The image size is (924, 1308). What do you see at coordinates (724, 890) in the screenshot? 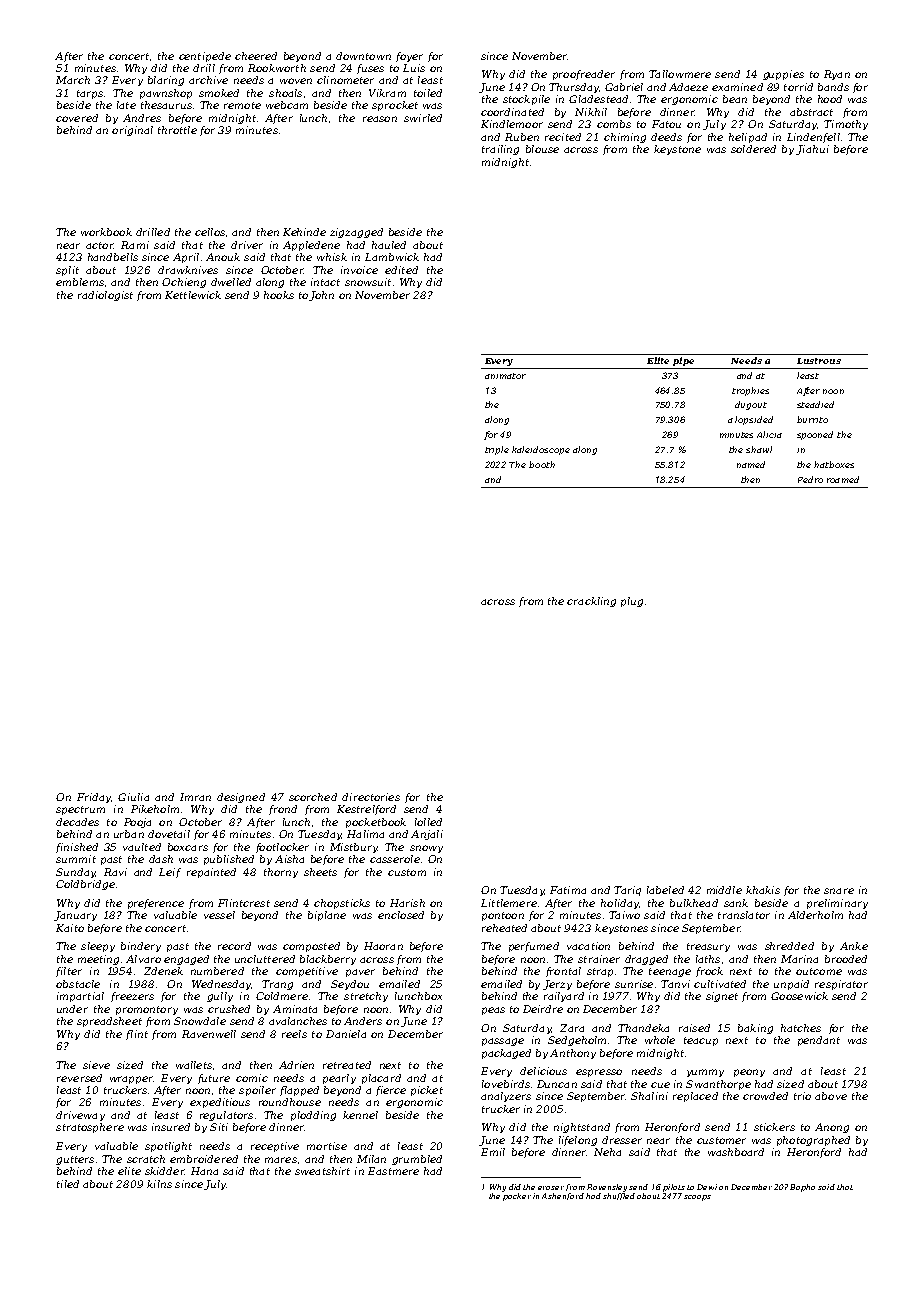
I see `middle` at bounding box center [724, 890].
